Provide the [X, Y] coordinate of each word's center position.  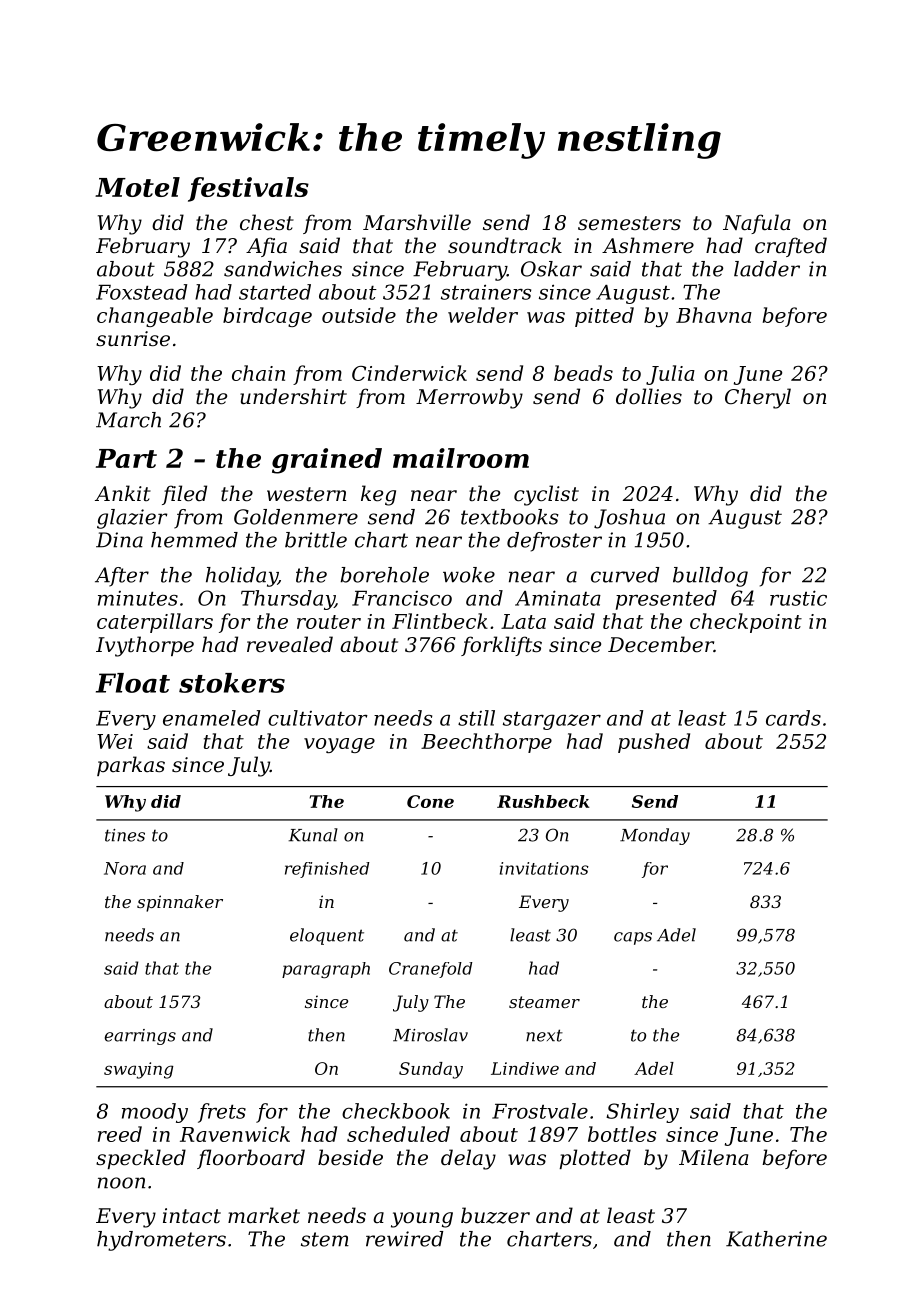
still [476, 718]
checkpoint [746, 623]
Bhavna [714, 315]
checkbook [396, 1111]
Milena [713, 1157]
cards [793, 718]
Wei [115, 741]
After [122, 577]
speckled [141, 1159]
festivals [248, 189]
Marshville [417, 222]
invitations [544, 868]
